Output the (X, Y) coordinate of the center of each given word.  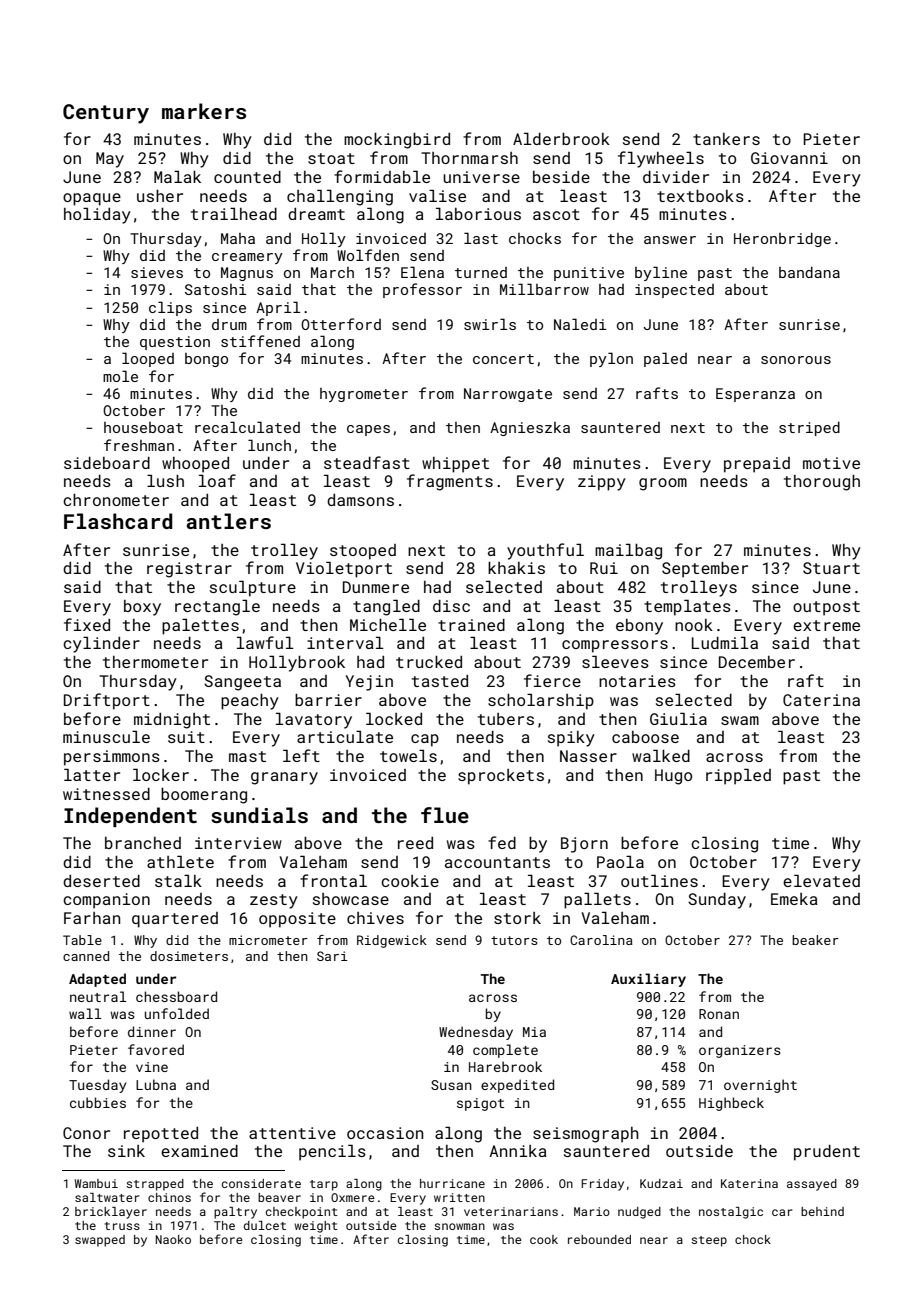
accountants (497, 862)
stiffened (260, 341)
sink (126, 1151)
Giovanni (789, 158)
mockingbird (397, 141)
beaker (815, 940)
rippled (738, 776)
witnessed (106, 794)
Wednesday (476, 1033)
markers (204, 111)
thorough (822, 483)
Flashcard (118, 521)
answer (670, 240)
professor (422, 290)
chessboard (176, 996)
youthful (545, 551)
